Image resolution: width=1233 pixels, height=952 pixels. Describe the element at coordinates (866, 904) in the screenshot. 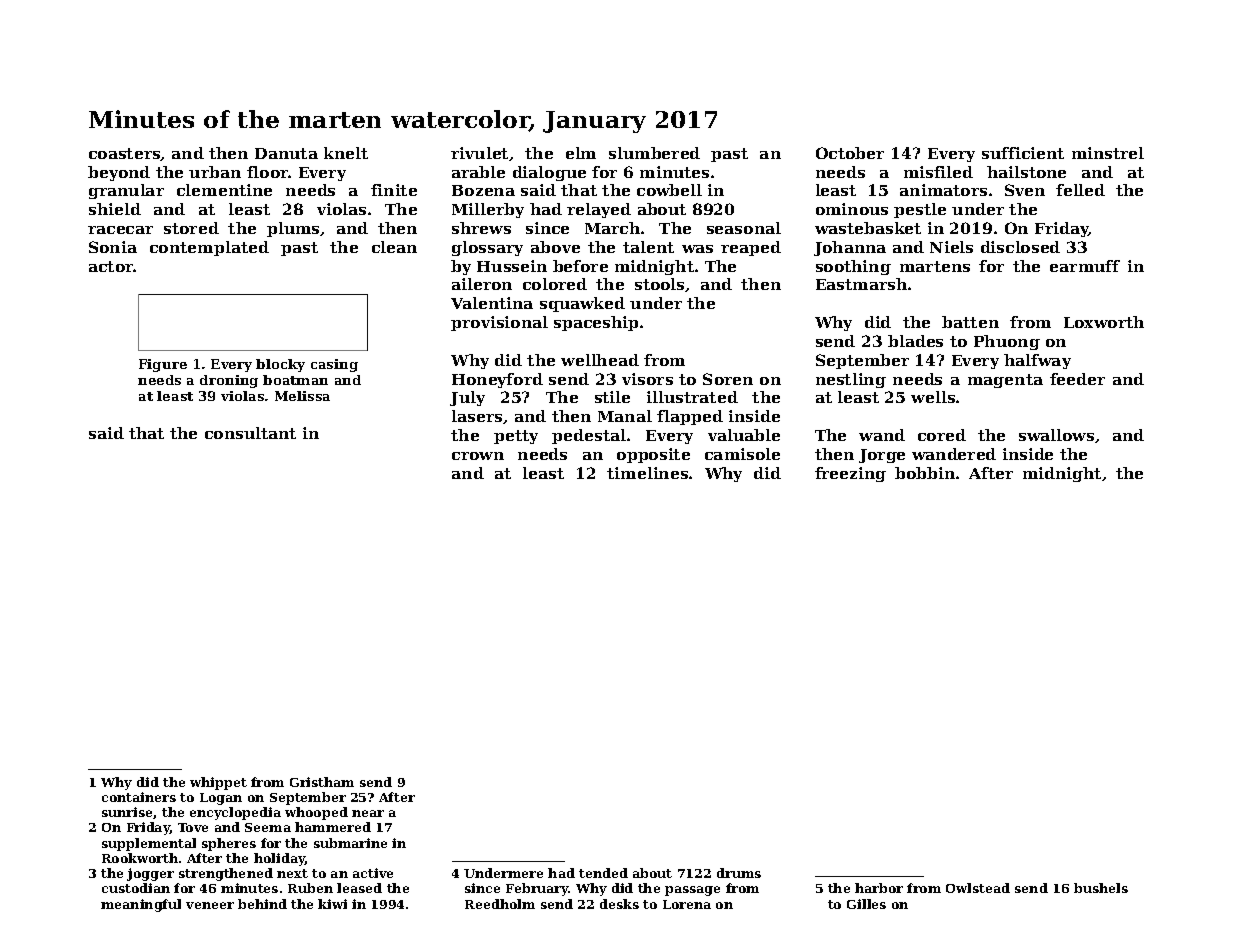

I see `Gilles` at that location.
